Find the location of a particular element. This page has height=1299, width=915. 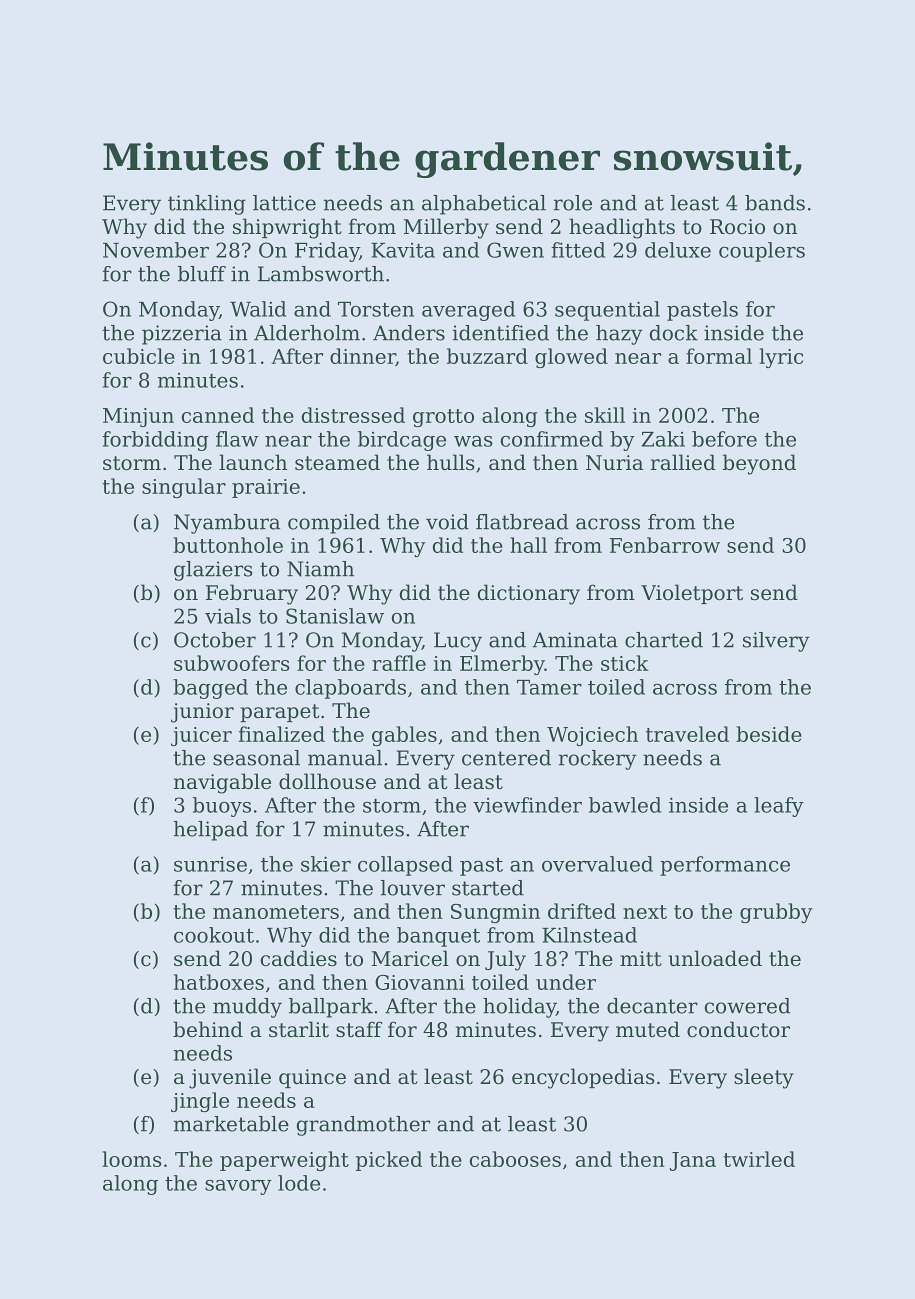

looms is located at coordinates (132, 1159).
